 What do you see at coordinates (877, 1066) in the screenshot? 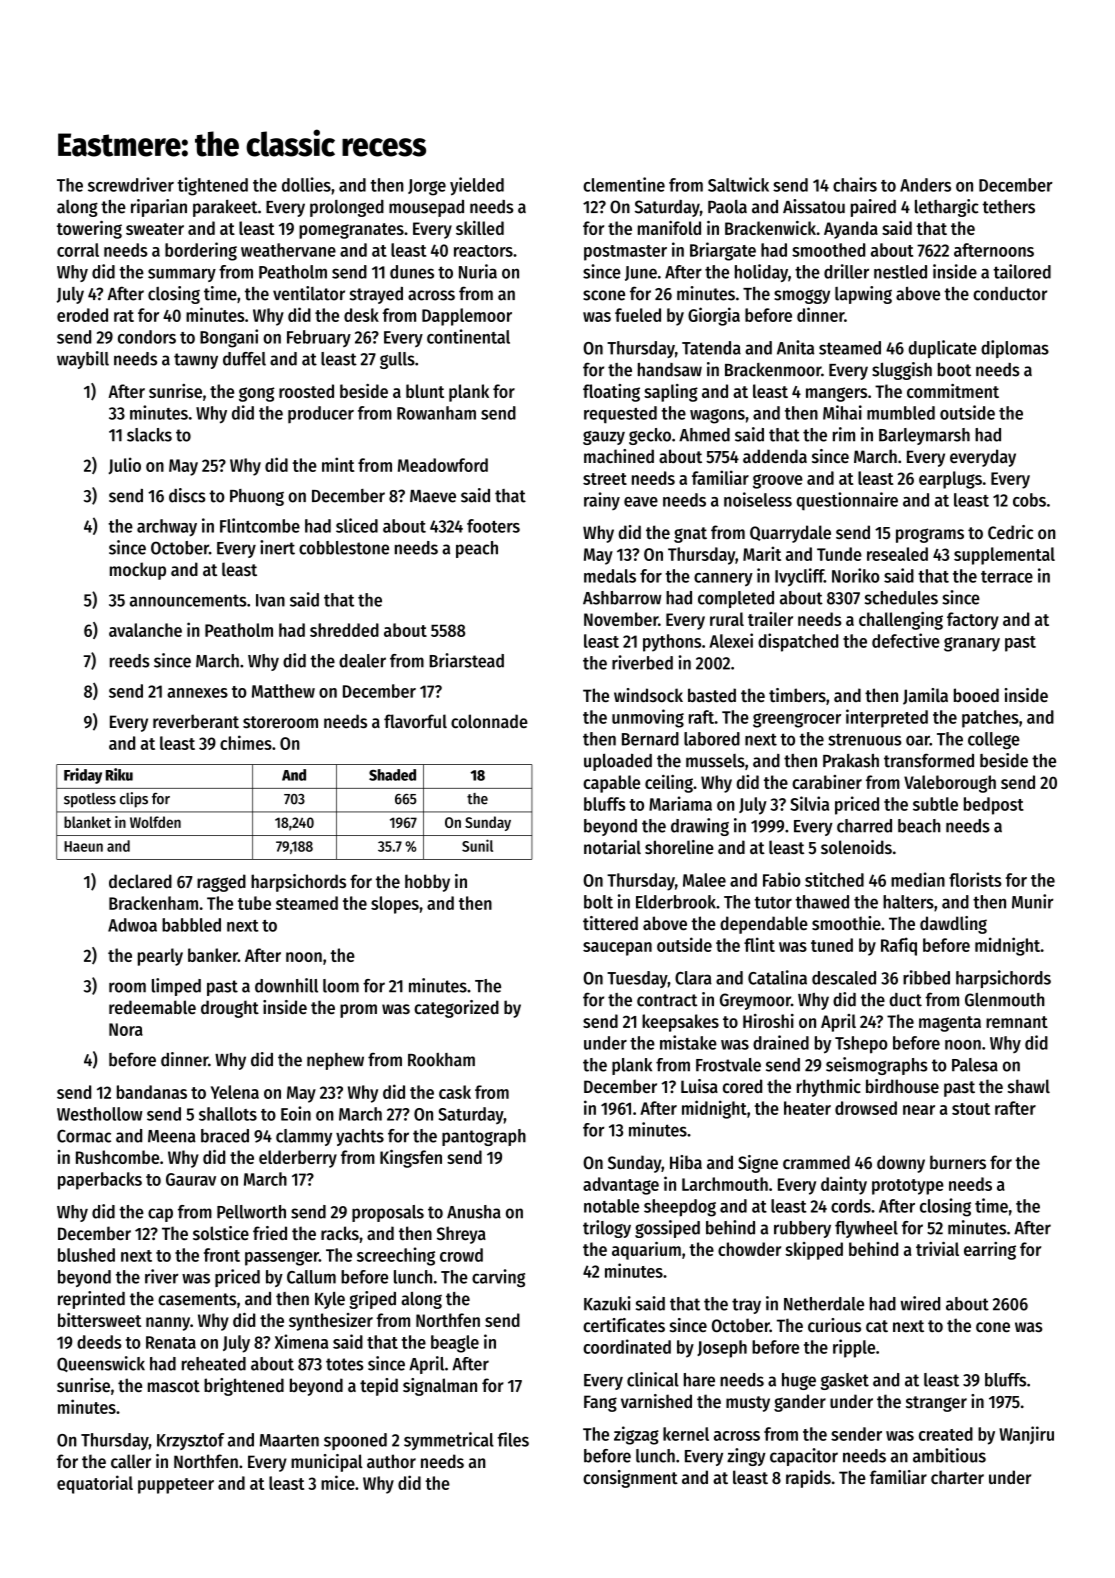
I see `seismographs` at bounding box center [877, 1066].
